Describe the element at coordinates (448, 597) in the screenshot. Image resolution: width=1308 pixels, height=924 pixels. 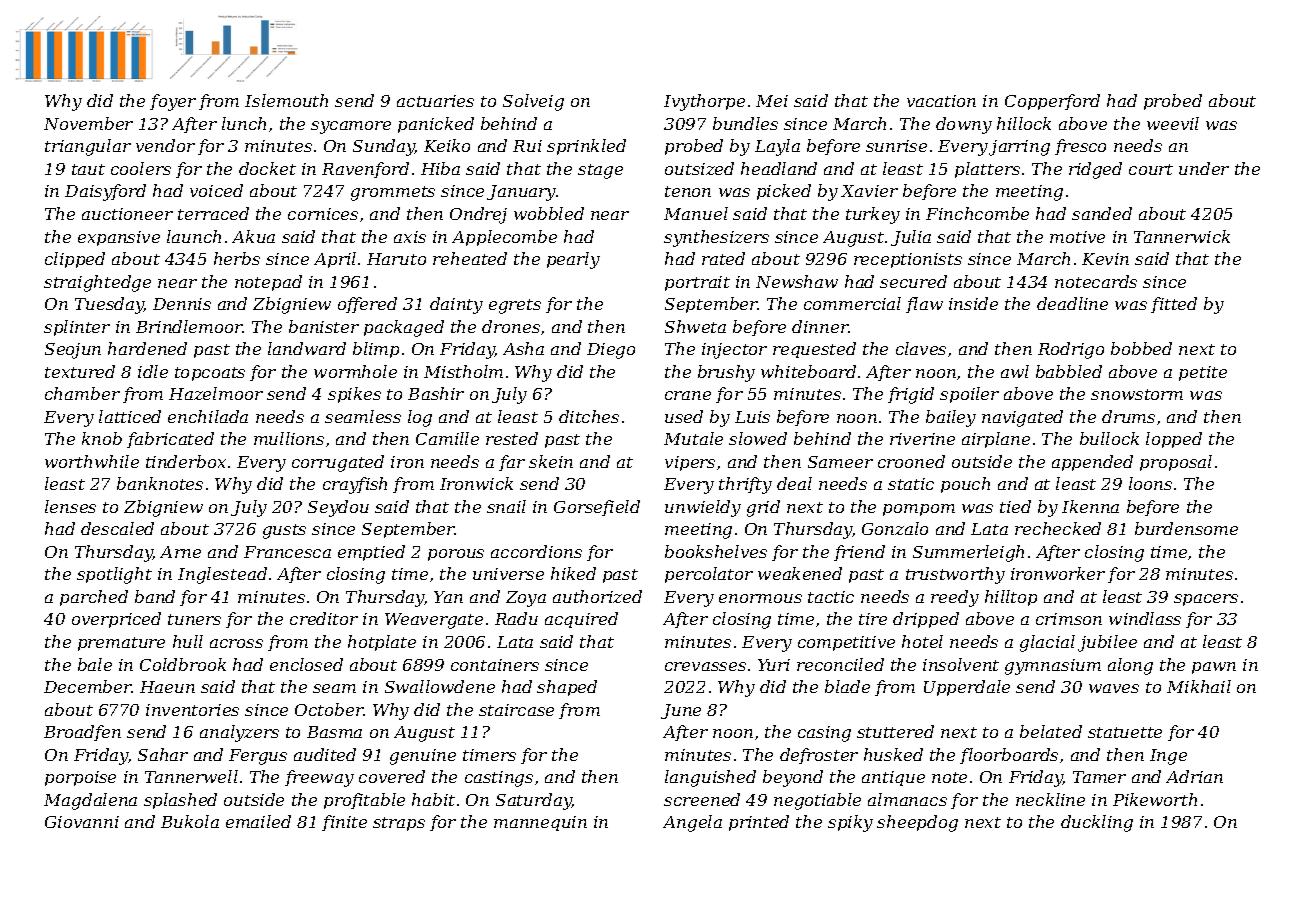
I see `Yan` at that location.
